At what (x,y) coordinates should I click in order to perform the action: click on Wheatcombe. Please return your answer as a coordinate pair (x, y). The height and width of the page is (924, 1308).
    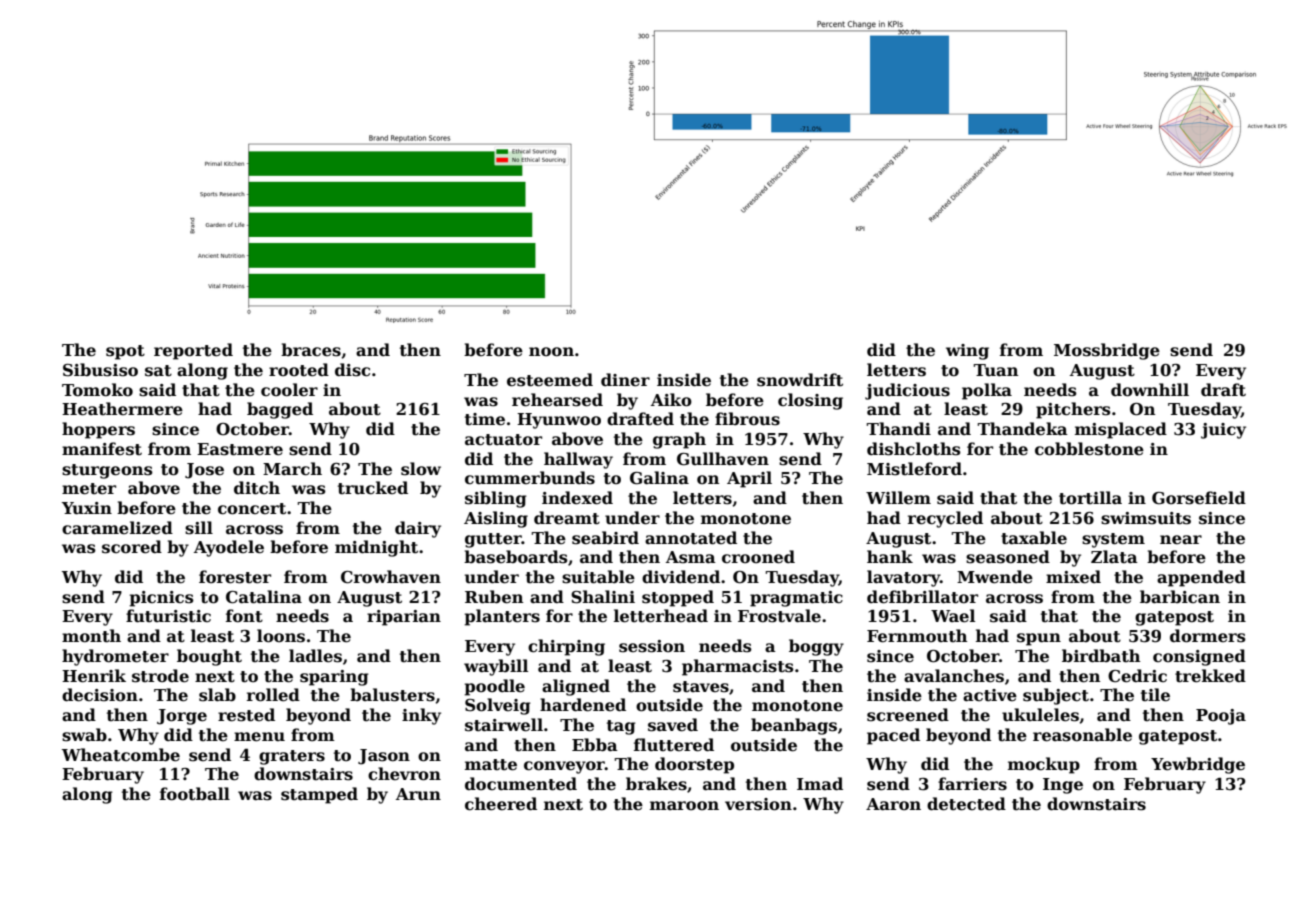
    Looking at the image, I should click on (121, 755).
